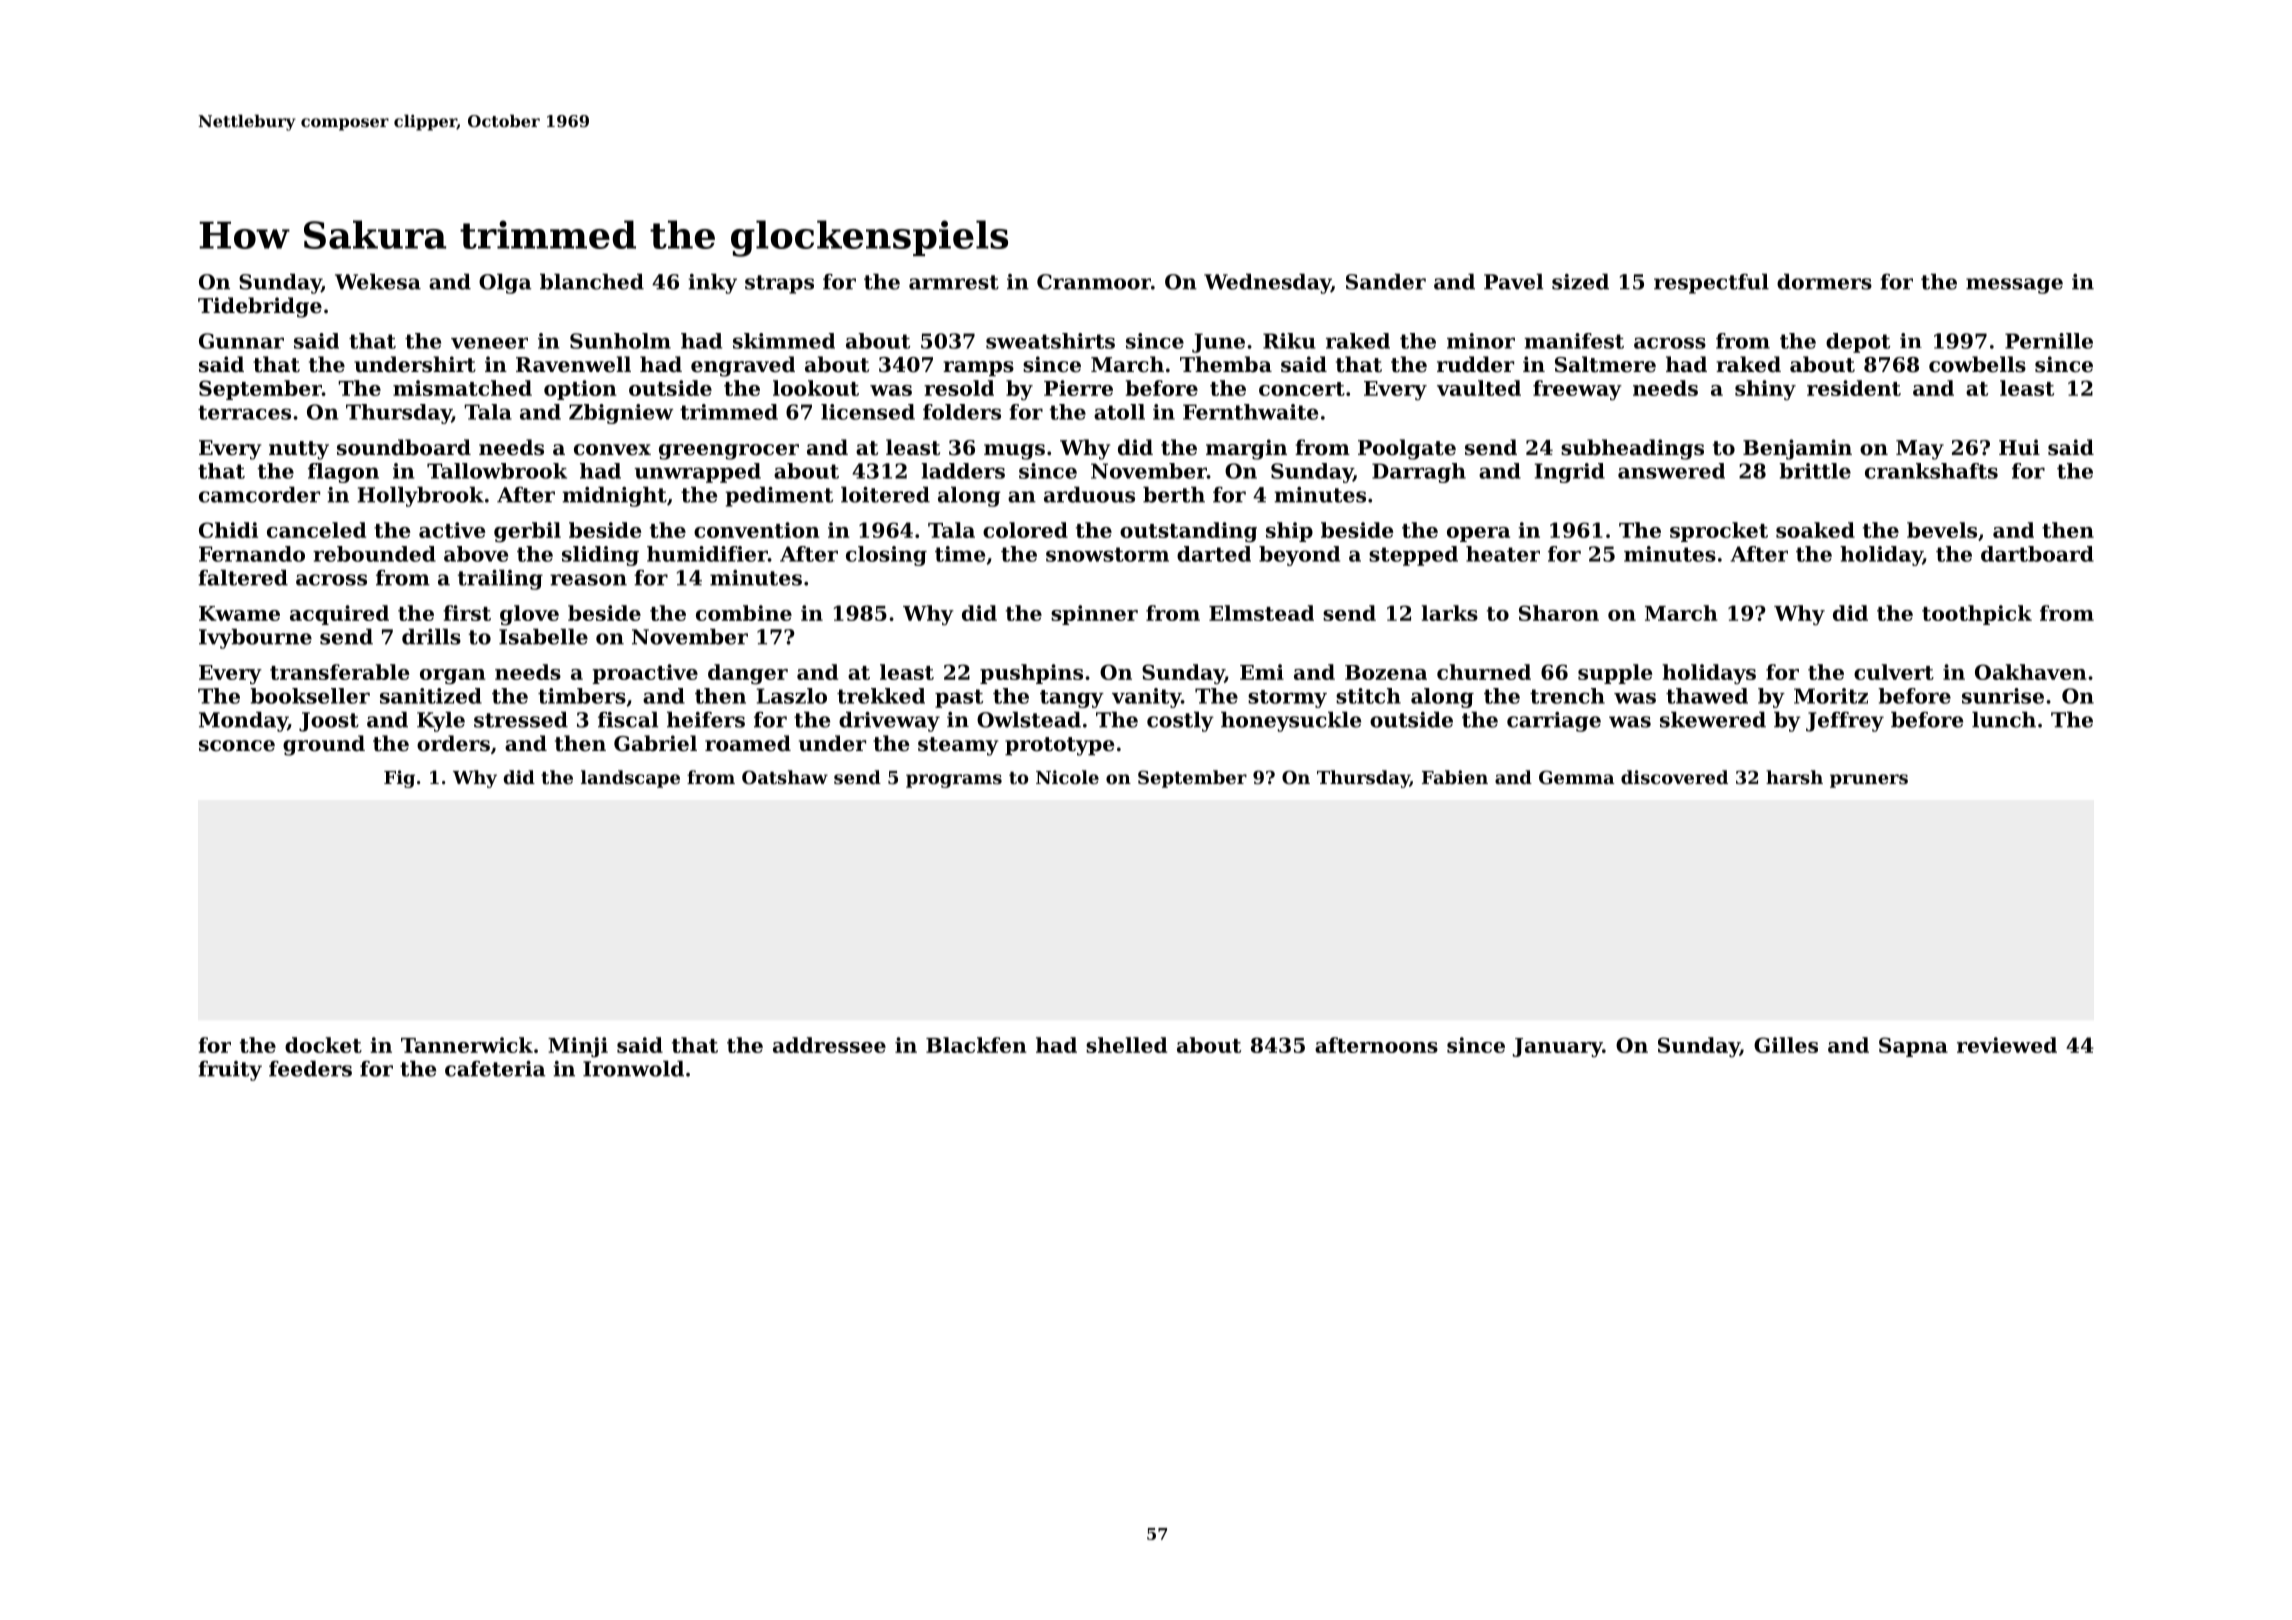 Image resolution: width=2292 pixels, height=1620 pixels. What do you see at coordinates (1913, 1047) in the page?
I see `Sapna` at bounding box center [1913, 1047].
